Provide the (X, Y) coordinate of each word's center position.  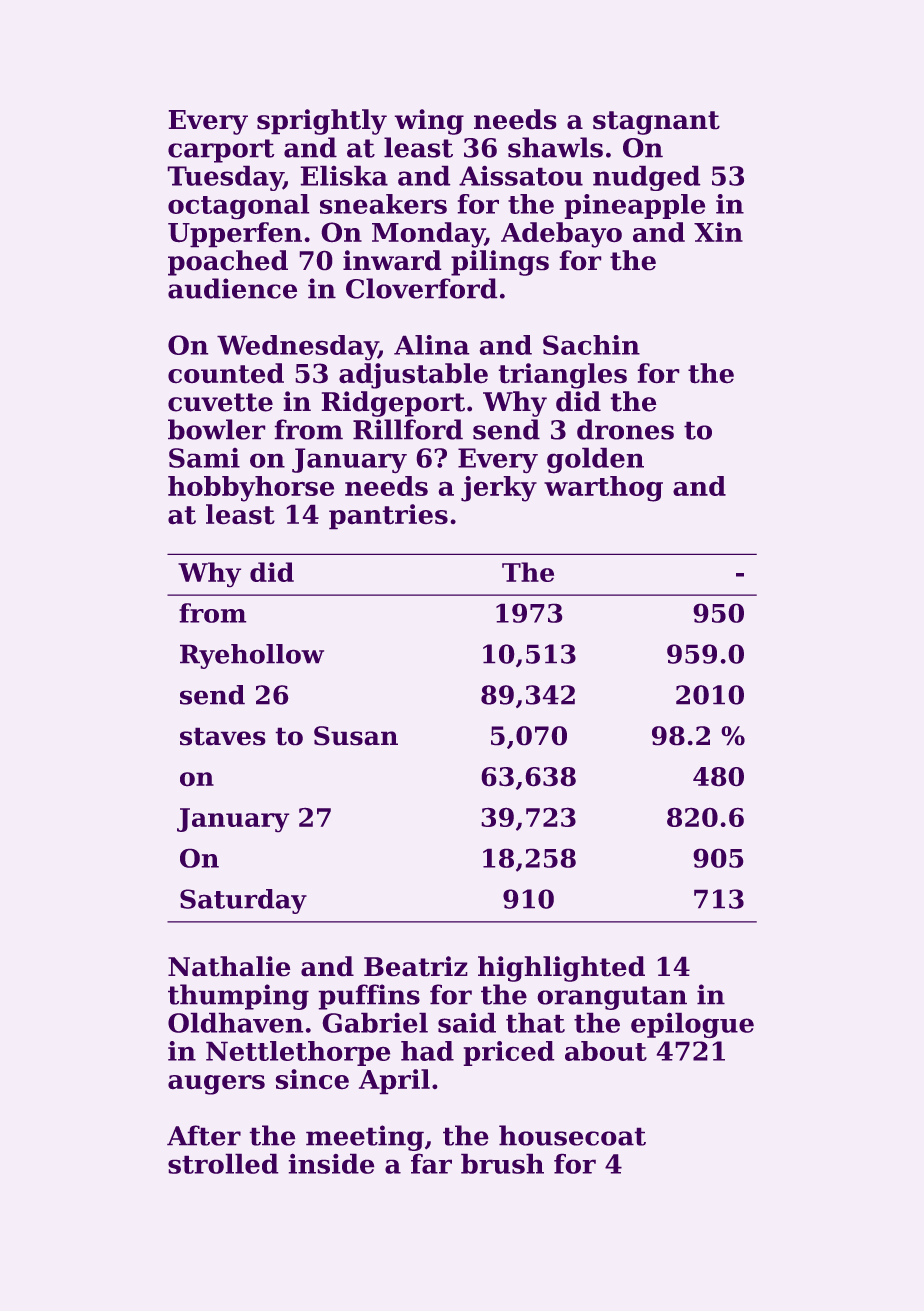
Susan (356, 735)
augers (216, 1085)
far (431, 1164)
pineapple (635, 206)
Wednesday (297, 347)
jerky (499, 489)
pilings (500, 263)
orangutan (612, 998)
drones (625, 429)
